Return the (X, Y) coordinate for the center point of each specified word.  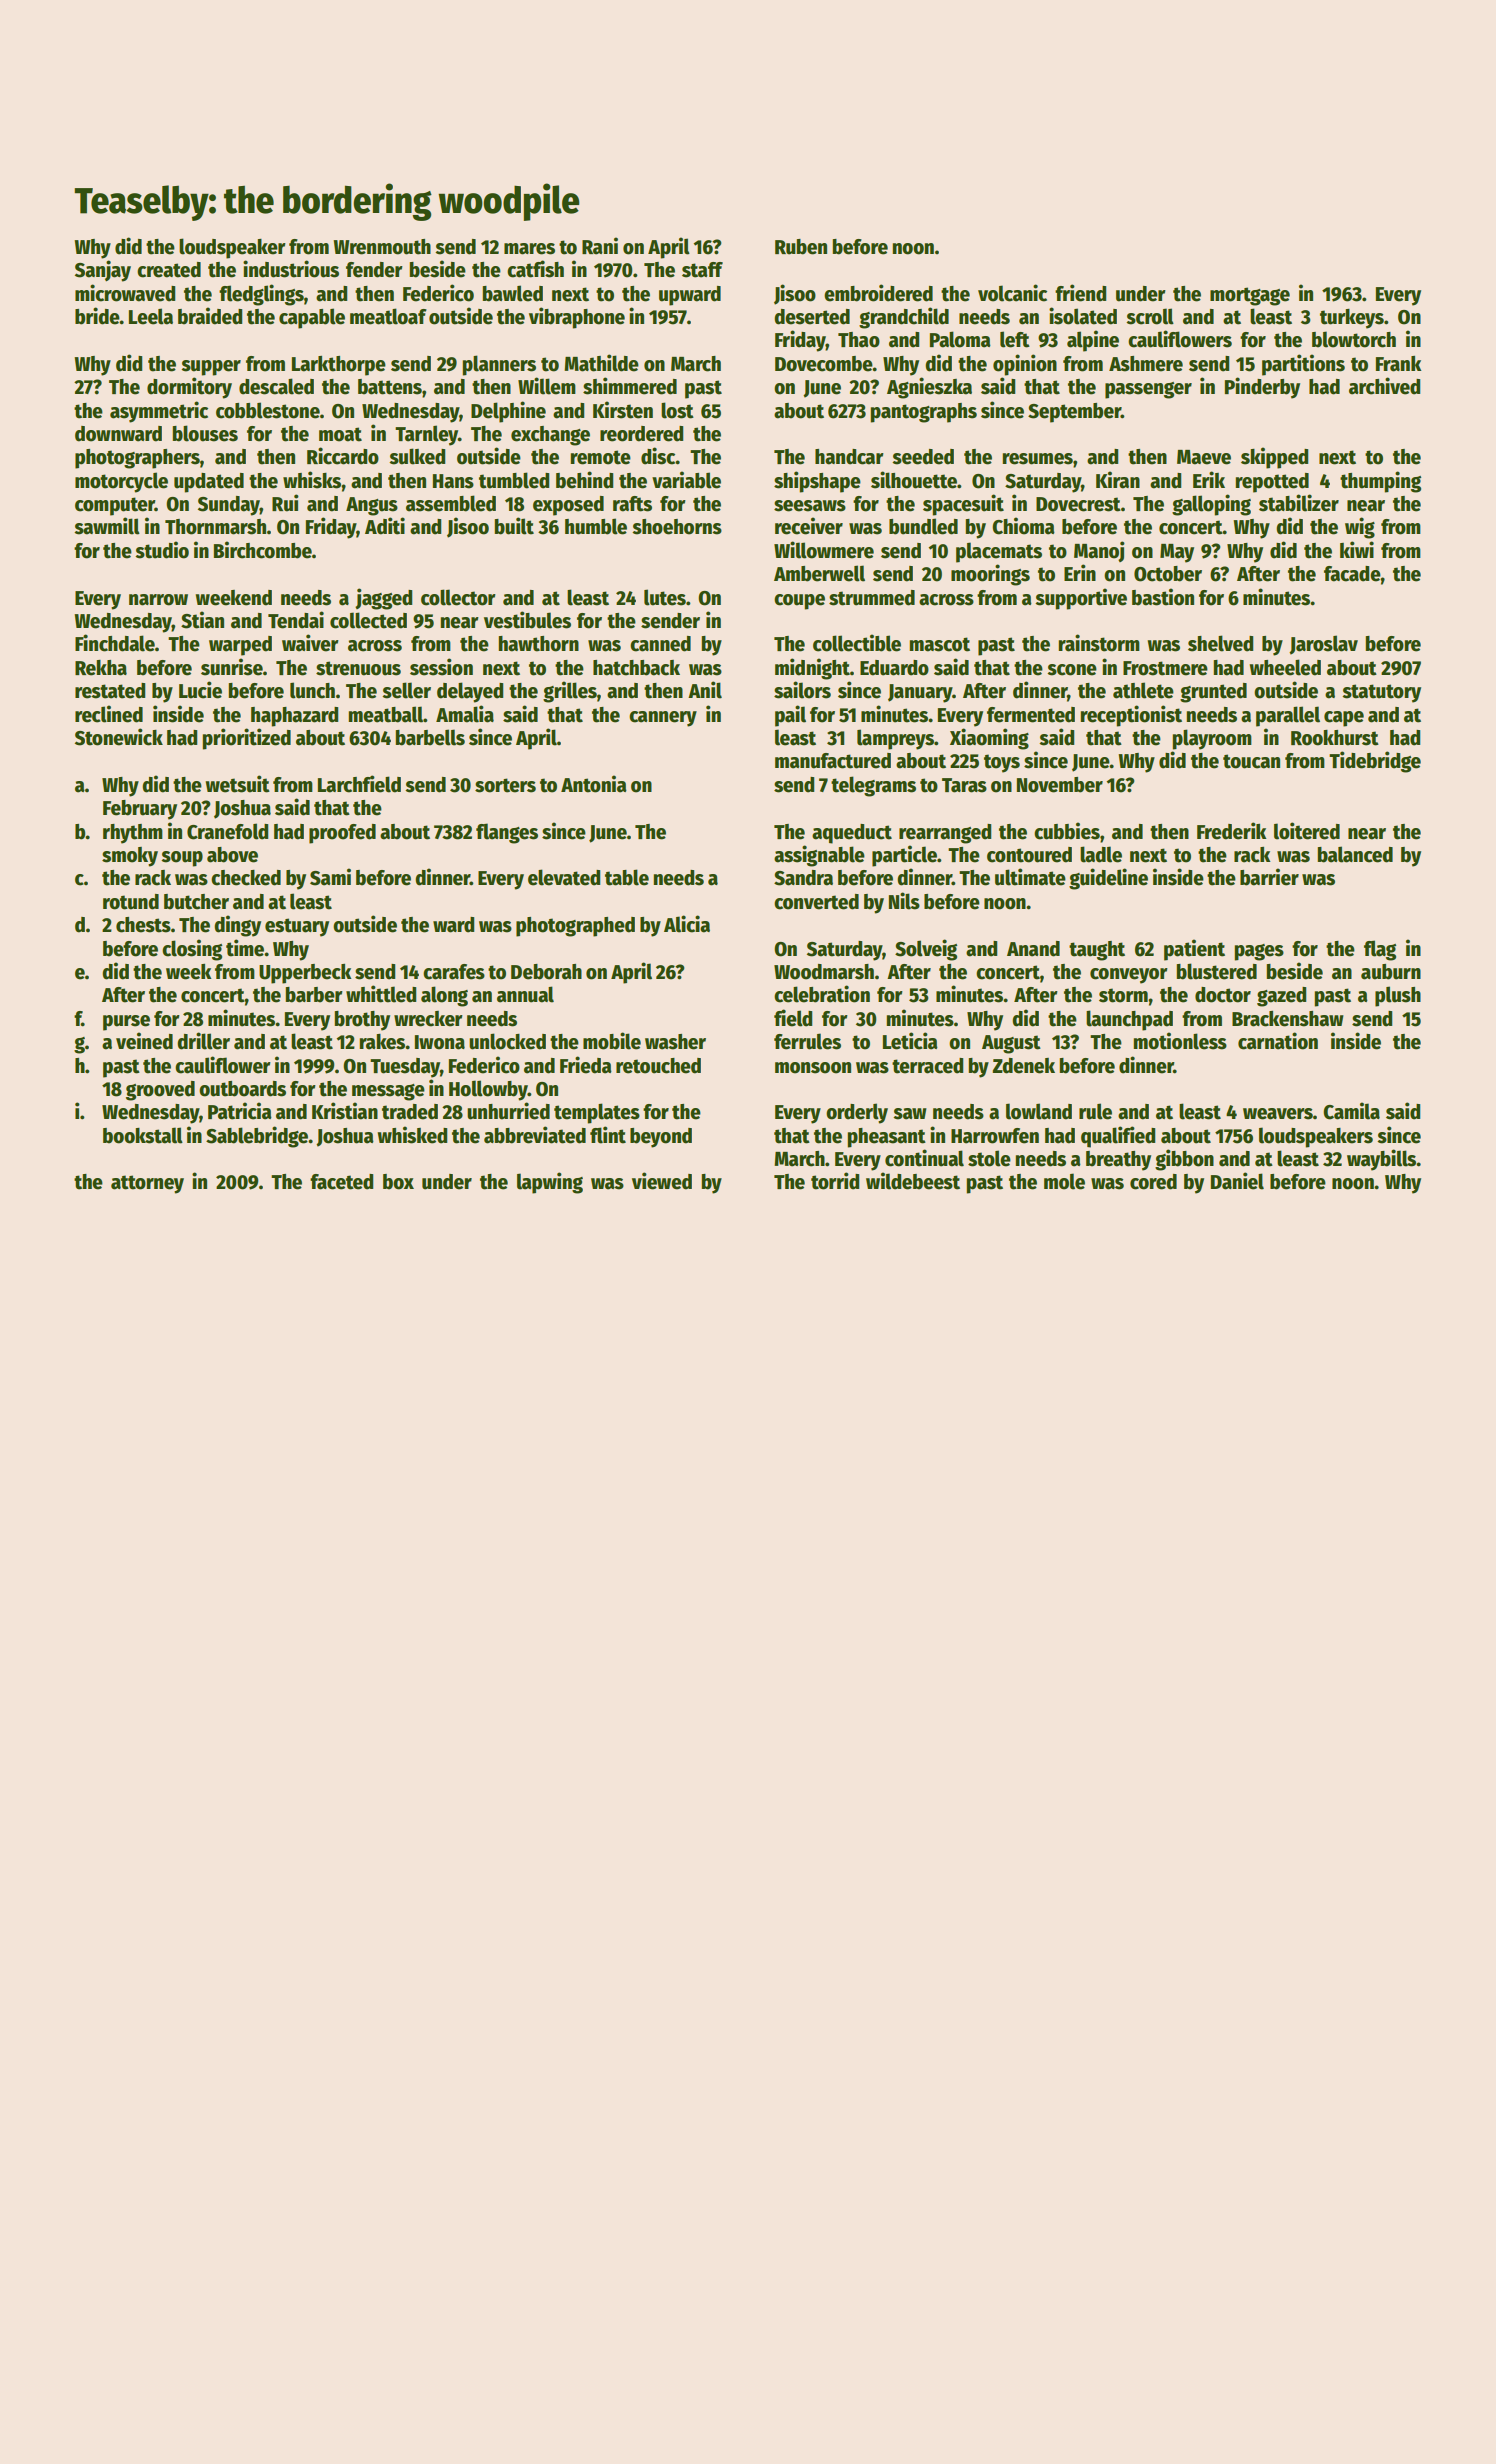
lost (677, 410)
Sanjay (103, 271)
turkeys (1352, 319)
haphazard (294, 717)
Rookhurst (1335, 738)
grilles (570, 692)
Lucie (200, 690)
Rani (600, 246)
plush (1398, 996)
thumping (1380, 482)
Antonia (594, 784)
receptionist (1131, 716)
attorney (147, 1184)
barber (314, 995)
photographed (575, 927)
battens (390, 387)
